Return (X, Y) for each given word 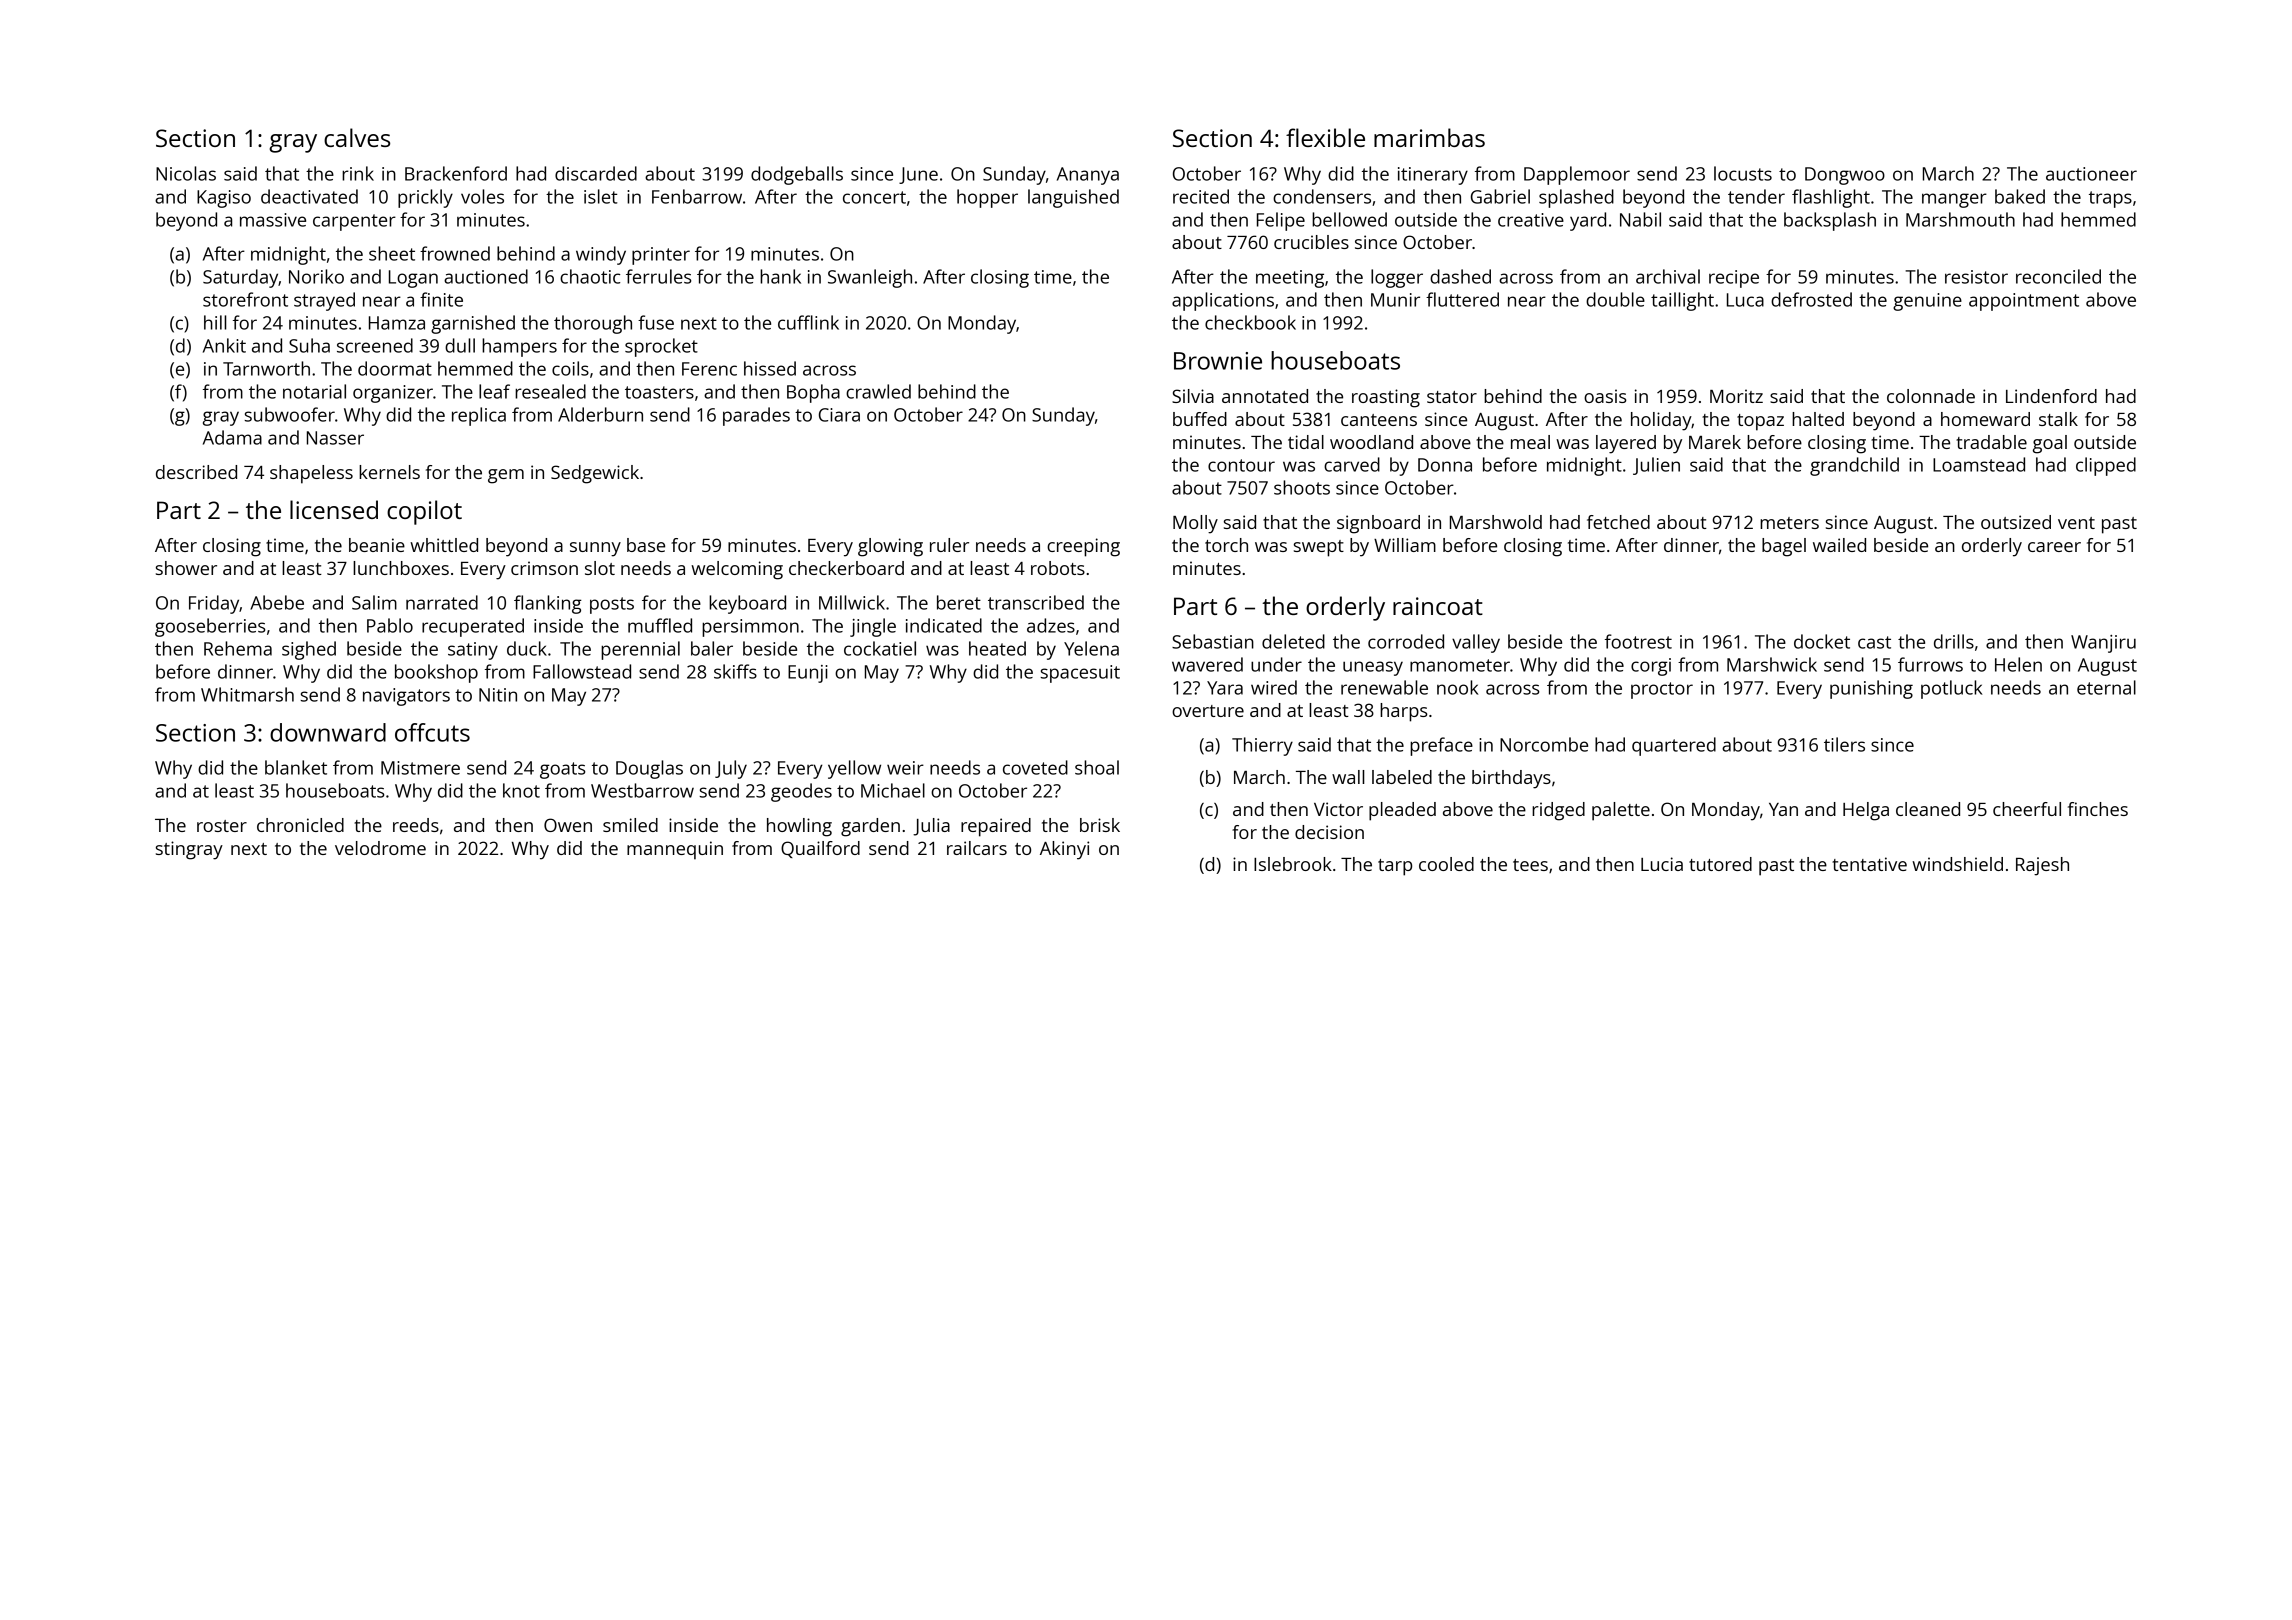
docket (1822, 641)
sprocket (661, 347)
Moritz (1736, 396)
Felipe (1281, 221)
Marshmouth (1960, 219)
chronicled (300, 825)
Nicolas (186, 173)
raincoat (1438, 606)
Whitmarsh (247, 694)
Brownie (1218, 361)
